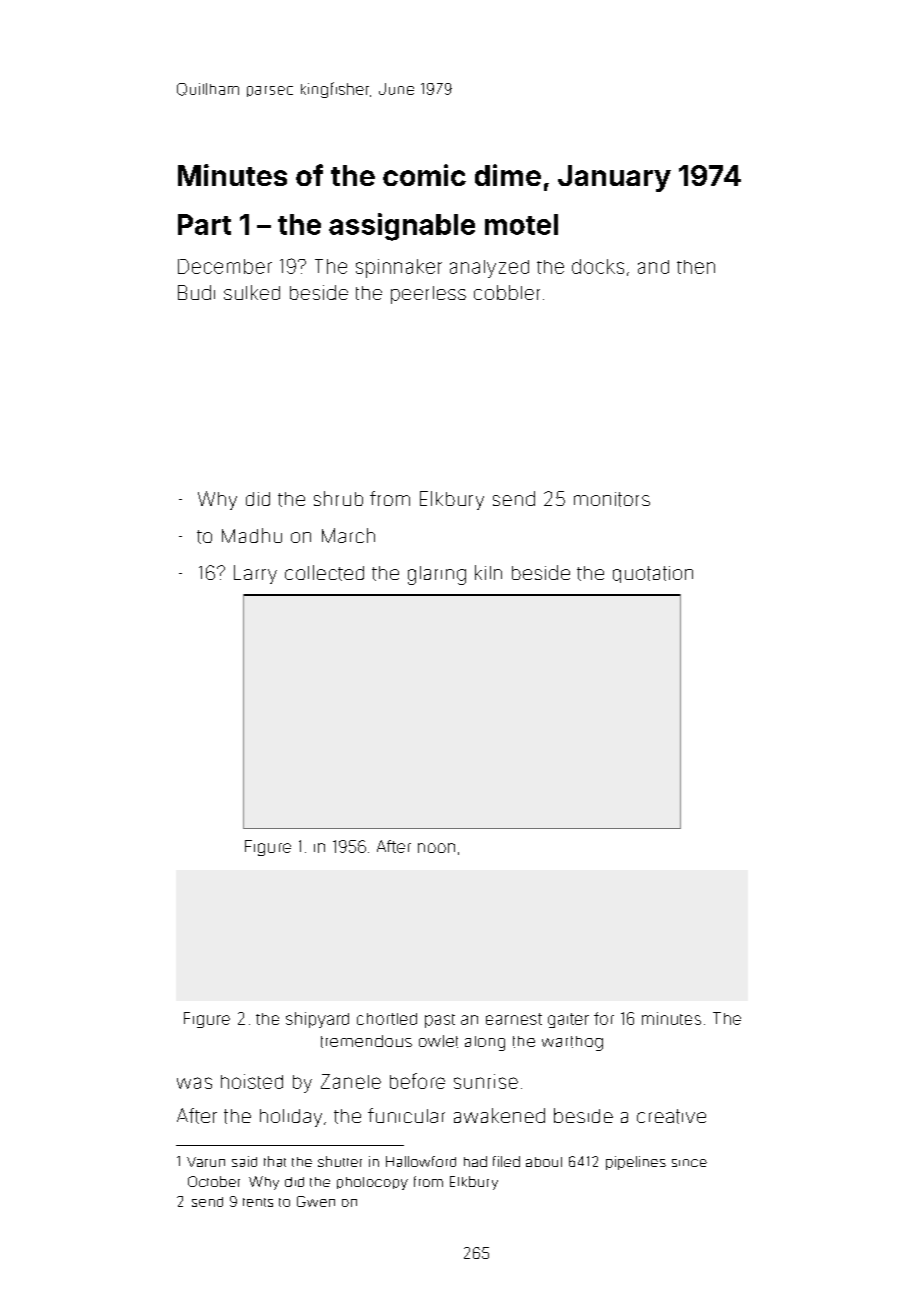 This page has width=924, height=1311. Describe the element at coordinates (689, 1163) in the page. I see `since` at that location.
